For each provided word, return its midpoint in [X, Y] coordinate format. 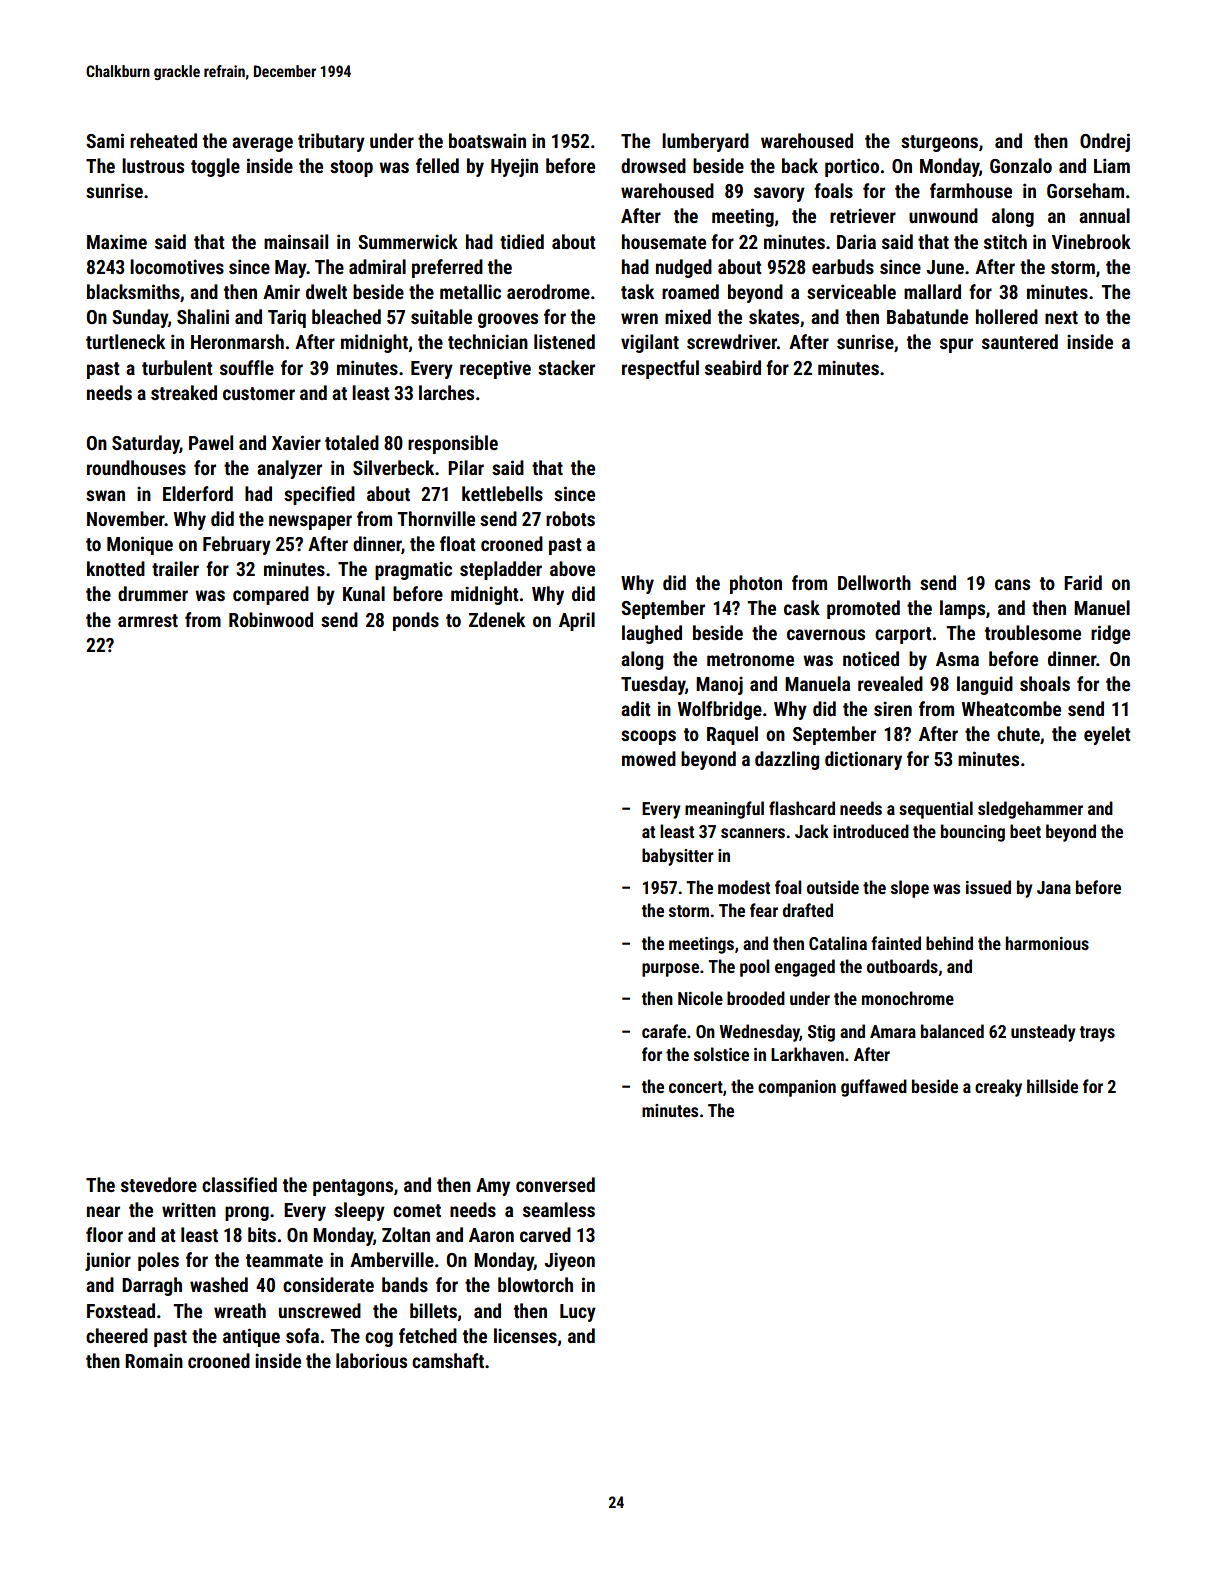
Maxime [117, 241]
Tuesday [653, 685]
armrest [148, 620]
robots [570, 518]
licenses [525, 1335]
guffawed [874, 1088]
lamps [962, 609]
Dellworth [874, 582]
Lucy [578, 1313]
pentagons [353, 1187]
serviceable [851, 291]
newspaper [310, 522]
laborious [371, 1360]
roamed [690, 291]
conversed [555, 1184]
